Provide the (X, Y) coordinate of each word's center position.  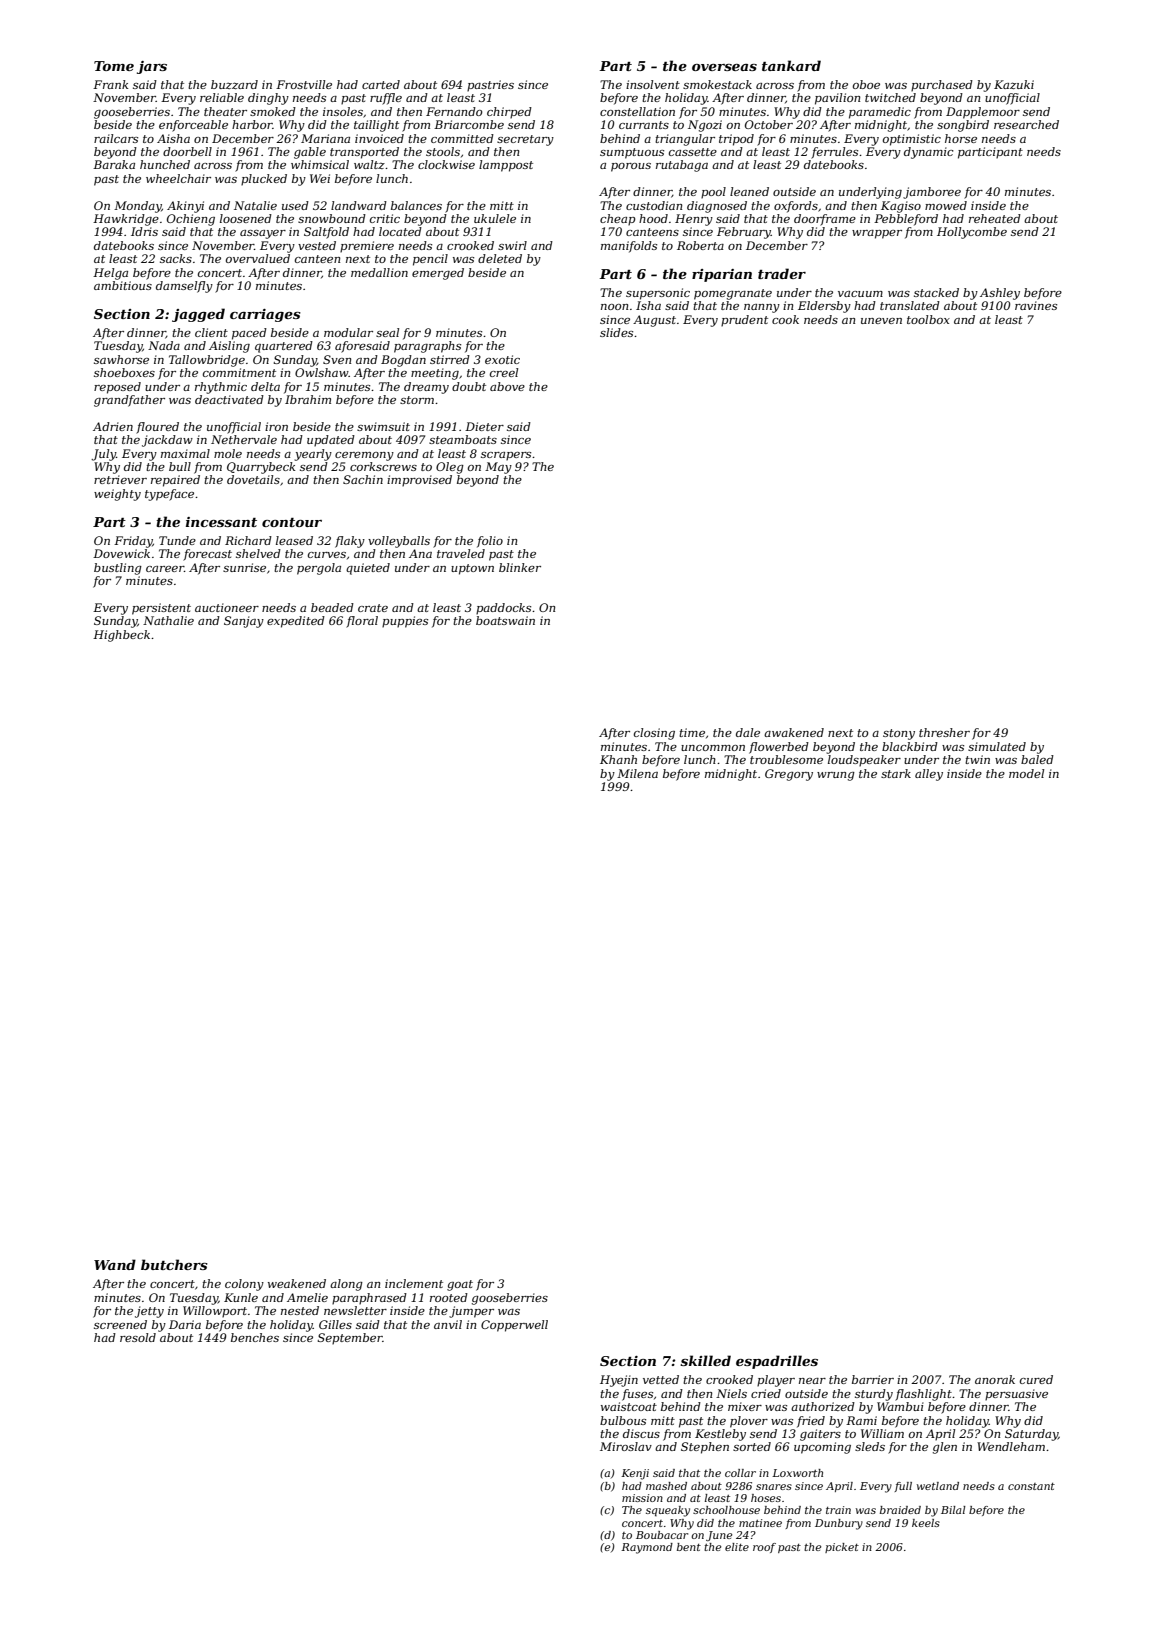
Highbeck (121, 636)
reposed (117, 388)
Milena (637, 773)
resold (138, 1337)
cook (785, 319)
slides (616, 332)
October (769, 124)
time (692, 732)
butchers (174, 1264)
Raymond (647, 1548)
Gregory (789, 775)
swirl (512, 245)
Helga (110, 274)
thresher (944, 732)
